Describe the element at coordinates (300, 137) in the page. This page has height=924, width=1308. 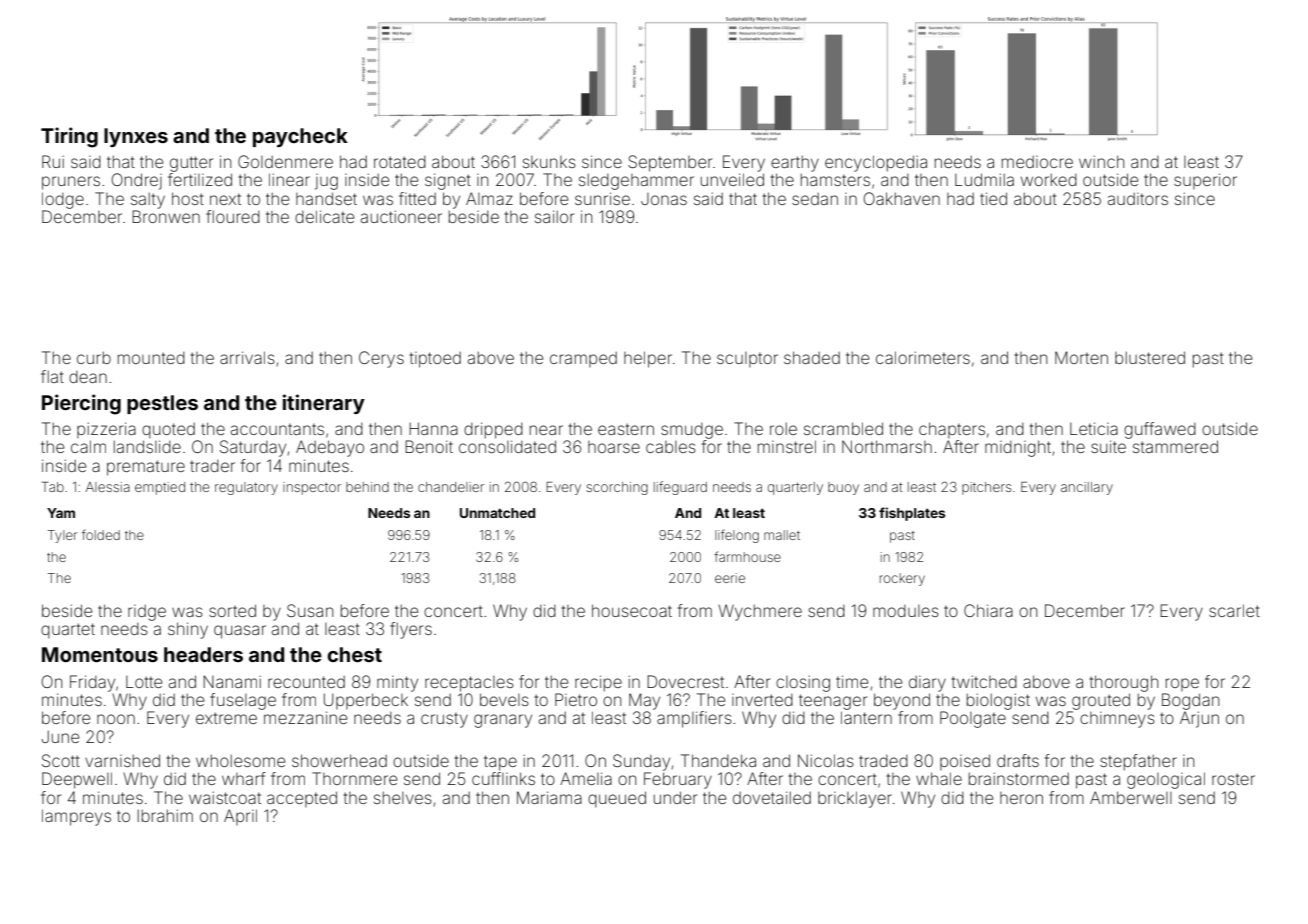
I see `paycheck` at that location.
